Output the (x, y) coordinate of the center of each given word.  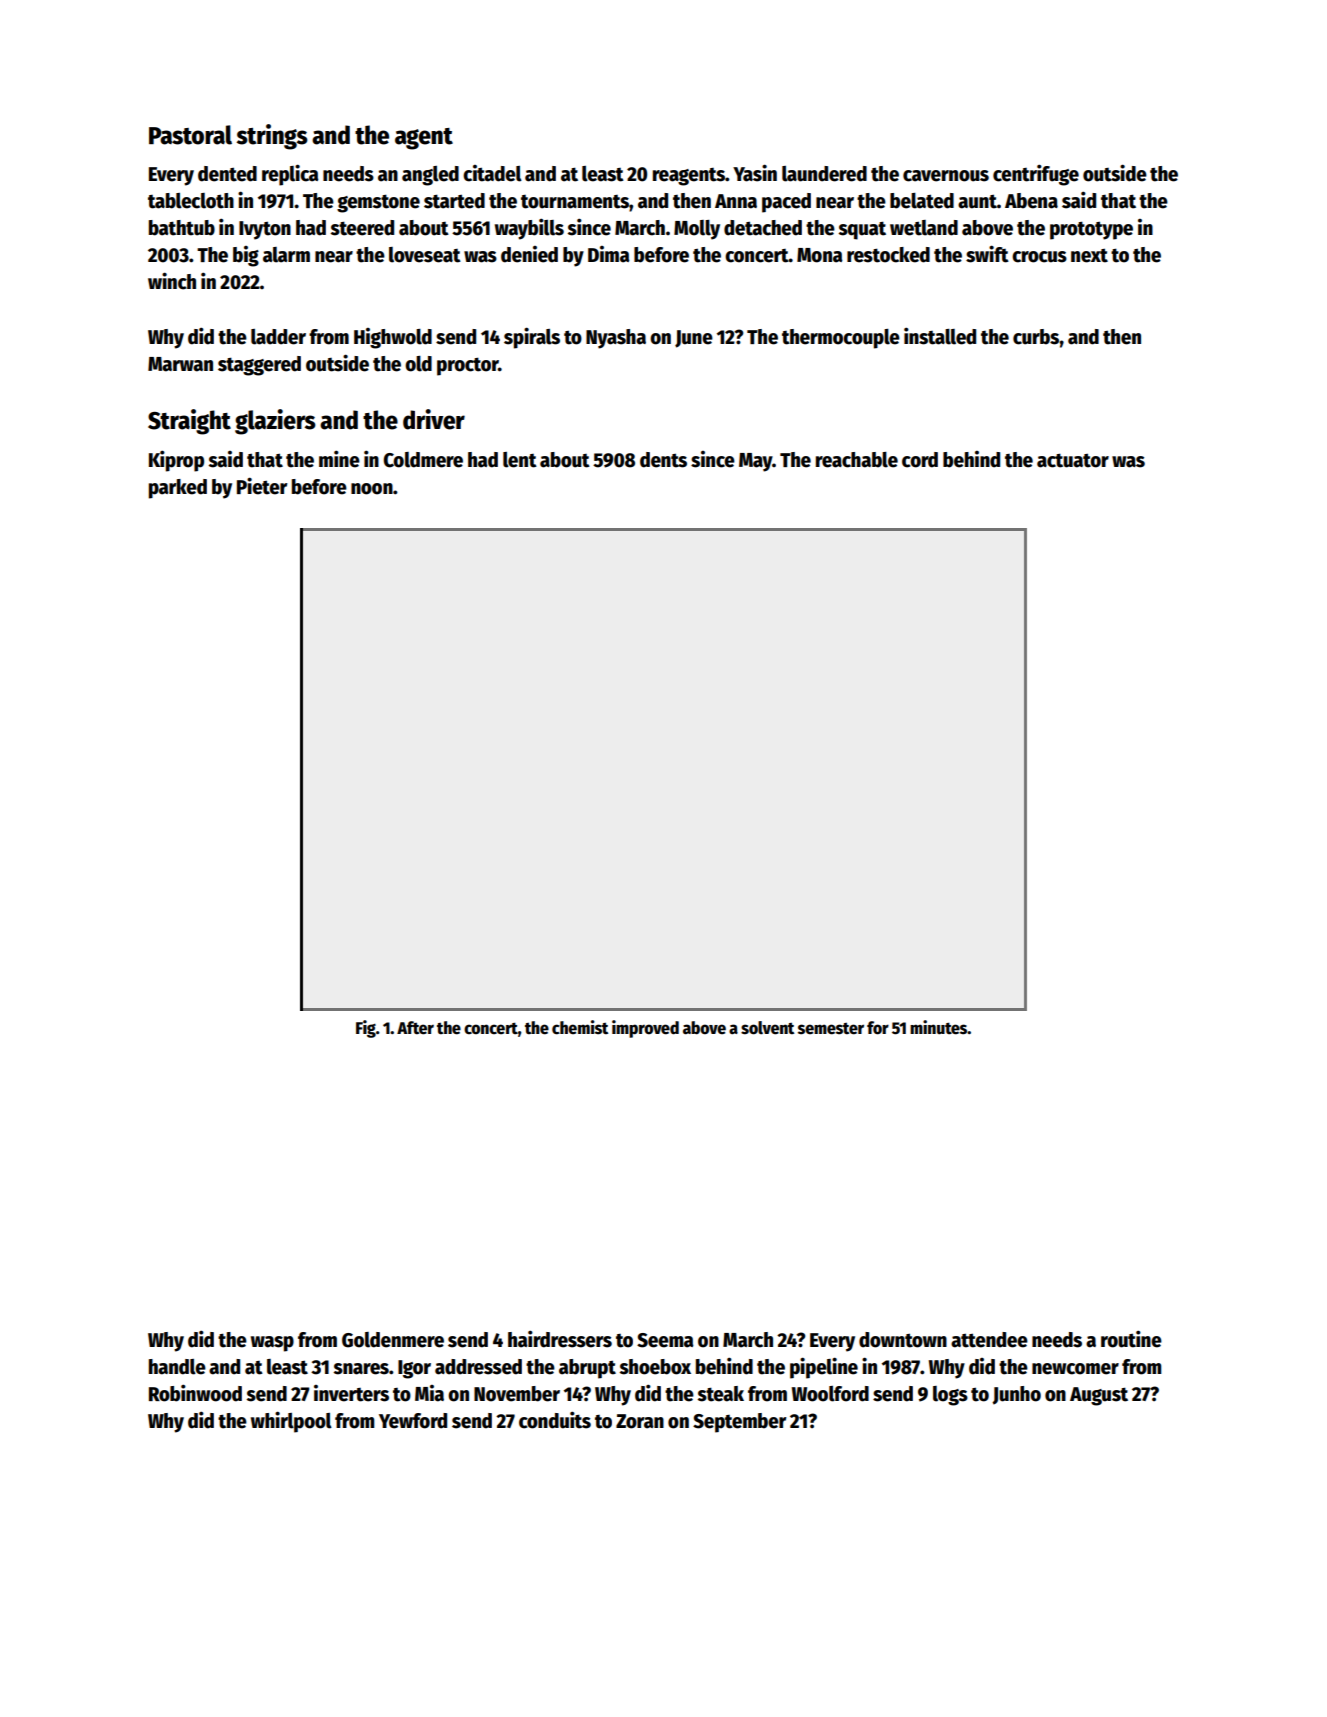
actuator (1073, 460)
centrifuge (1036, 175)
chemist (580, 1027)
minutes (938, 1027)
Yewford (413, 1421)
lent (520, 460)
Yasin (755, 173)
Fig (366, 1029)
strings (272, 137)
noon (372, 489)
